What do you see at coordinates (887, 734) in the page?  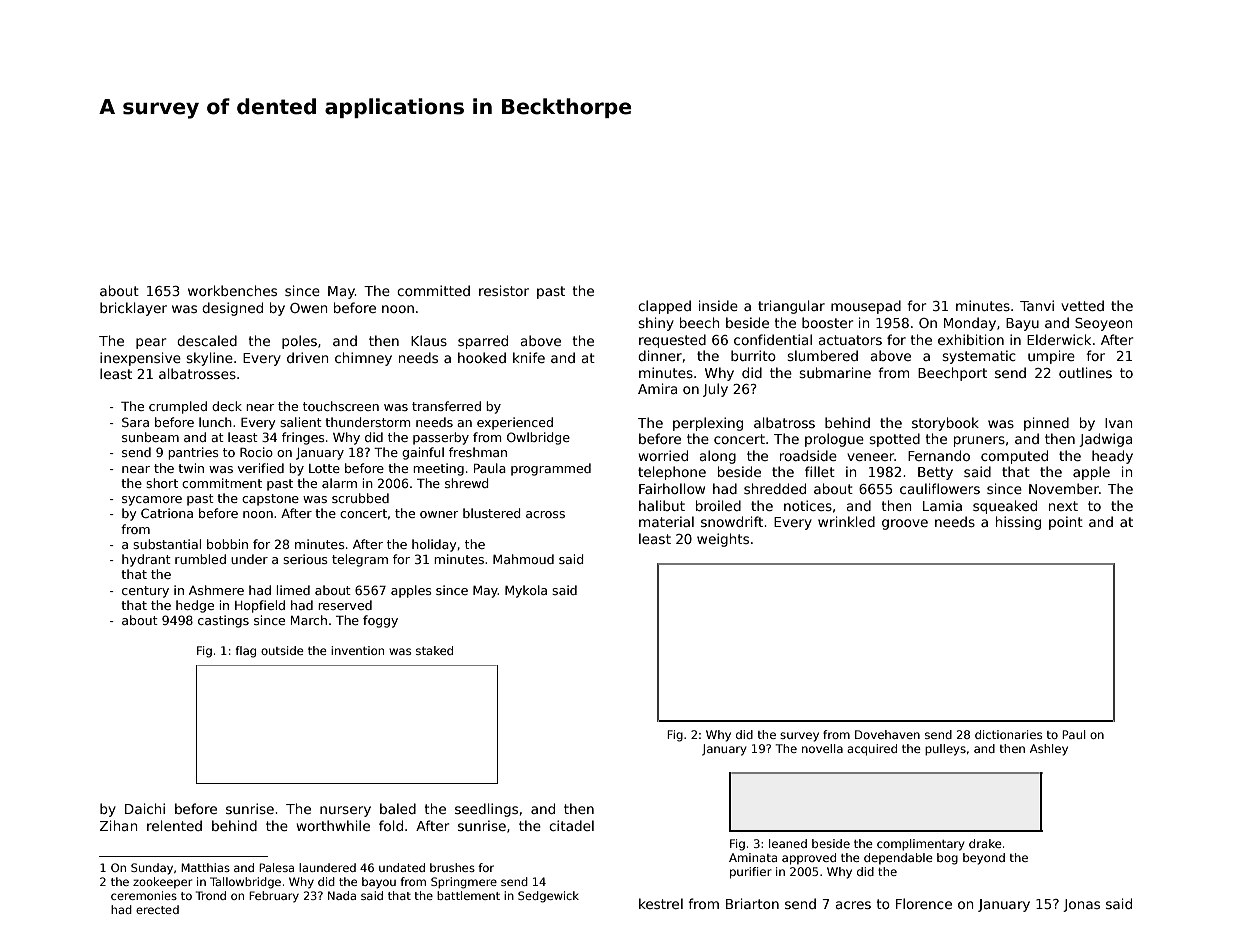 I see `Dovehaven` at bounding box center [887, 734].
